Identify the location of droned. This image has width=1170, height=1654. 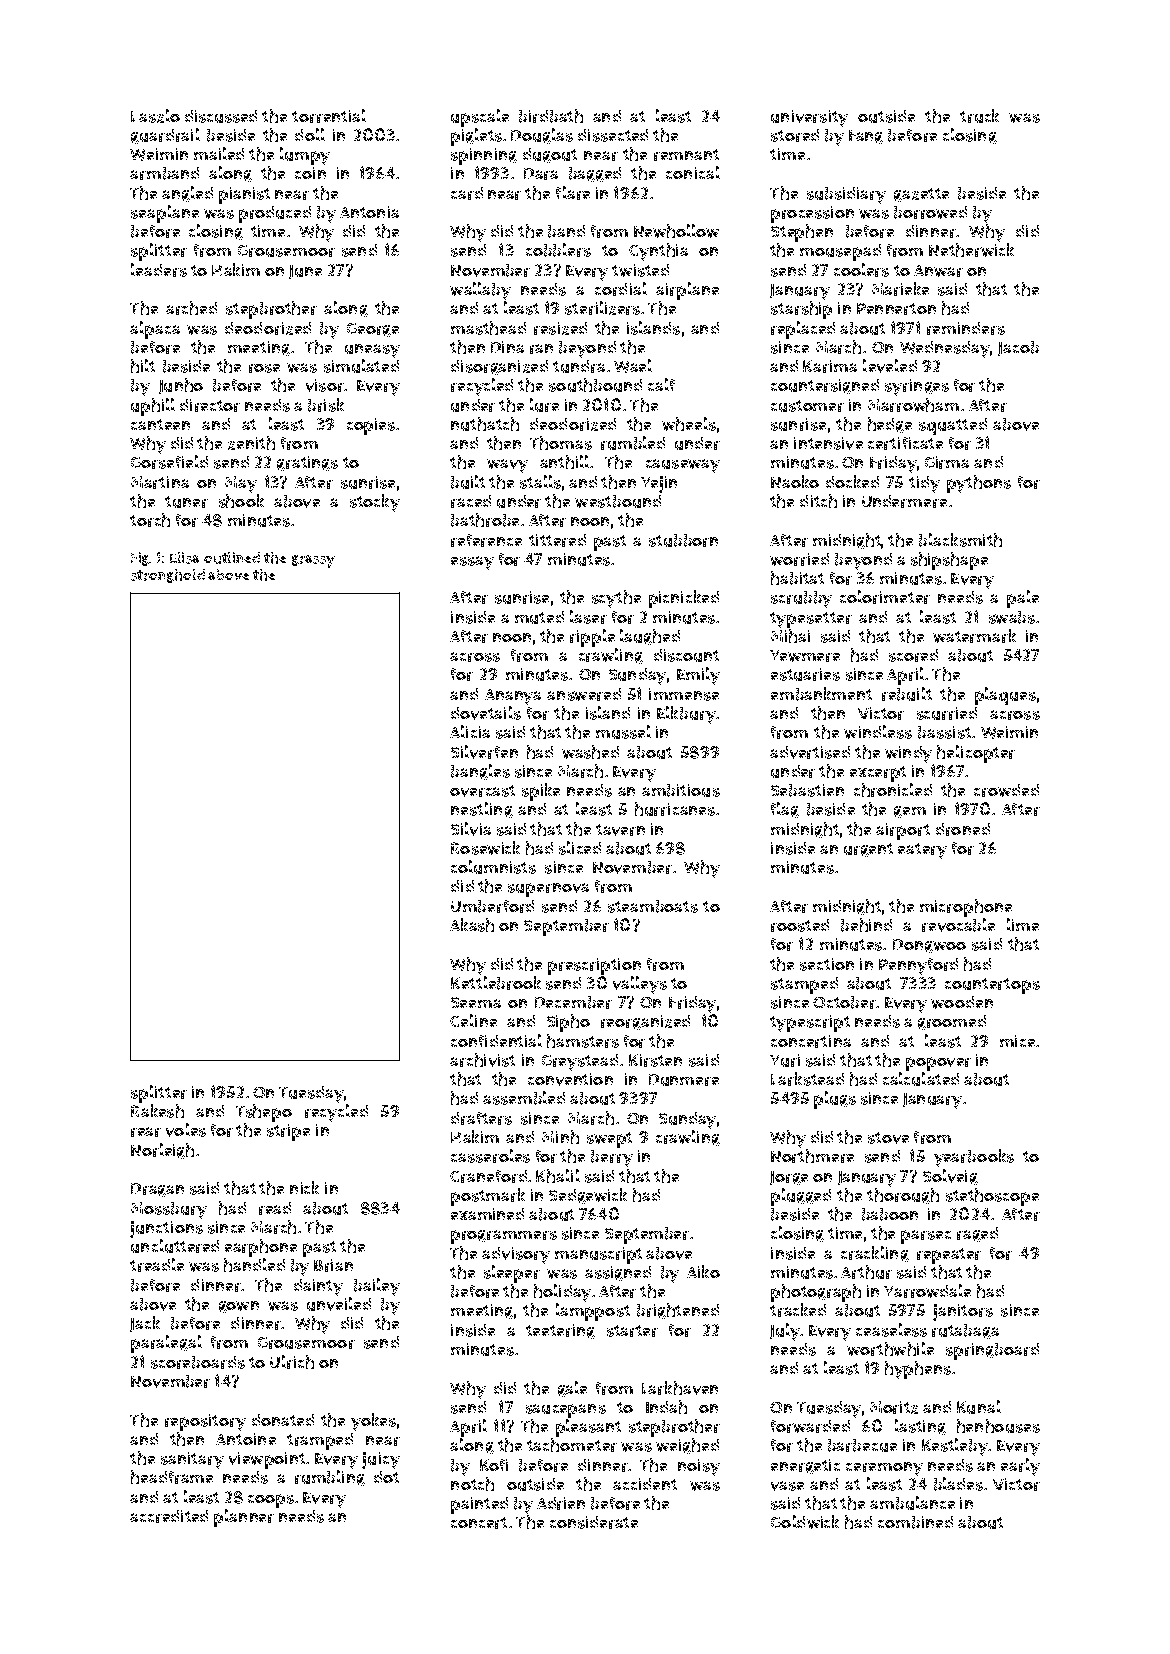
(963, 829).
